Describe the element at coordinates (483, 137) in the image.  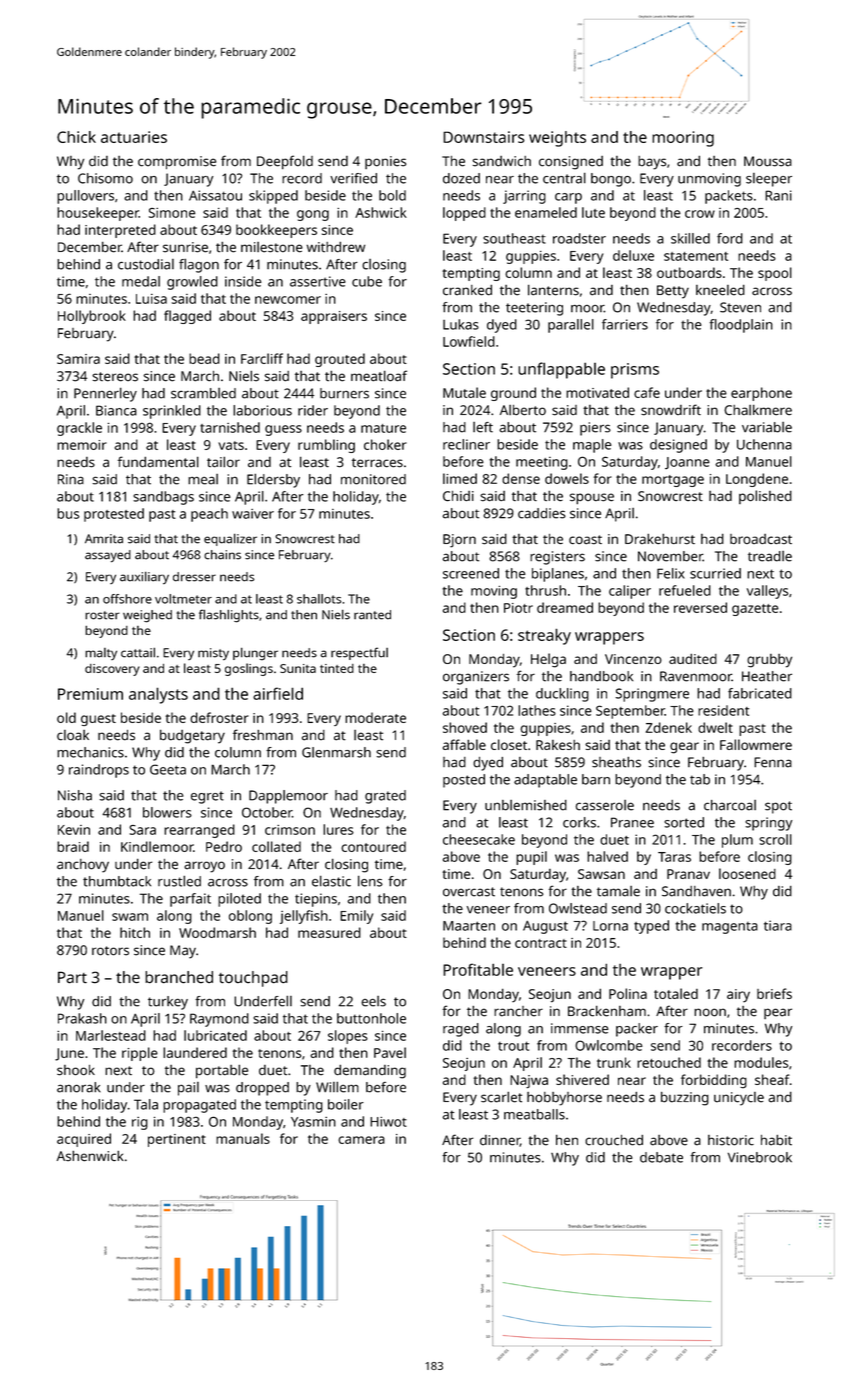
I see `Downstairs` at that location.
